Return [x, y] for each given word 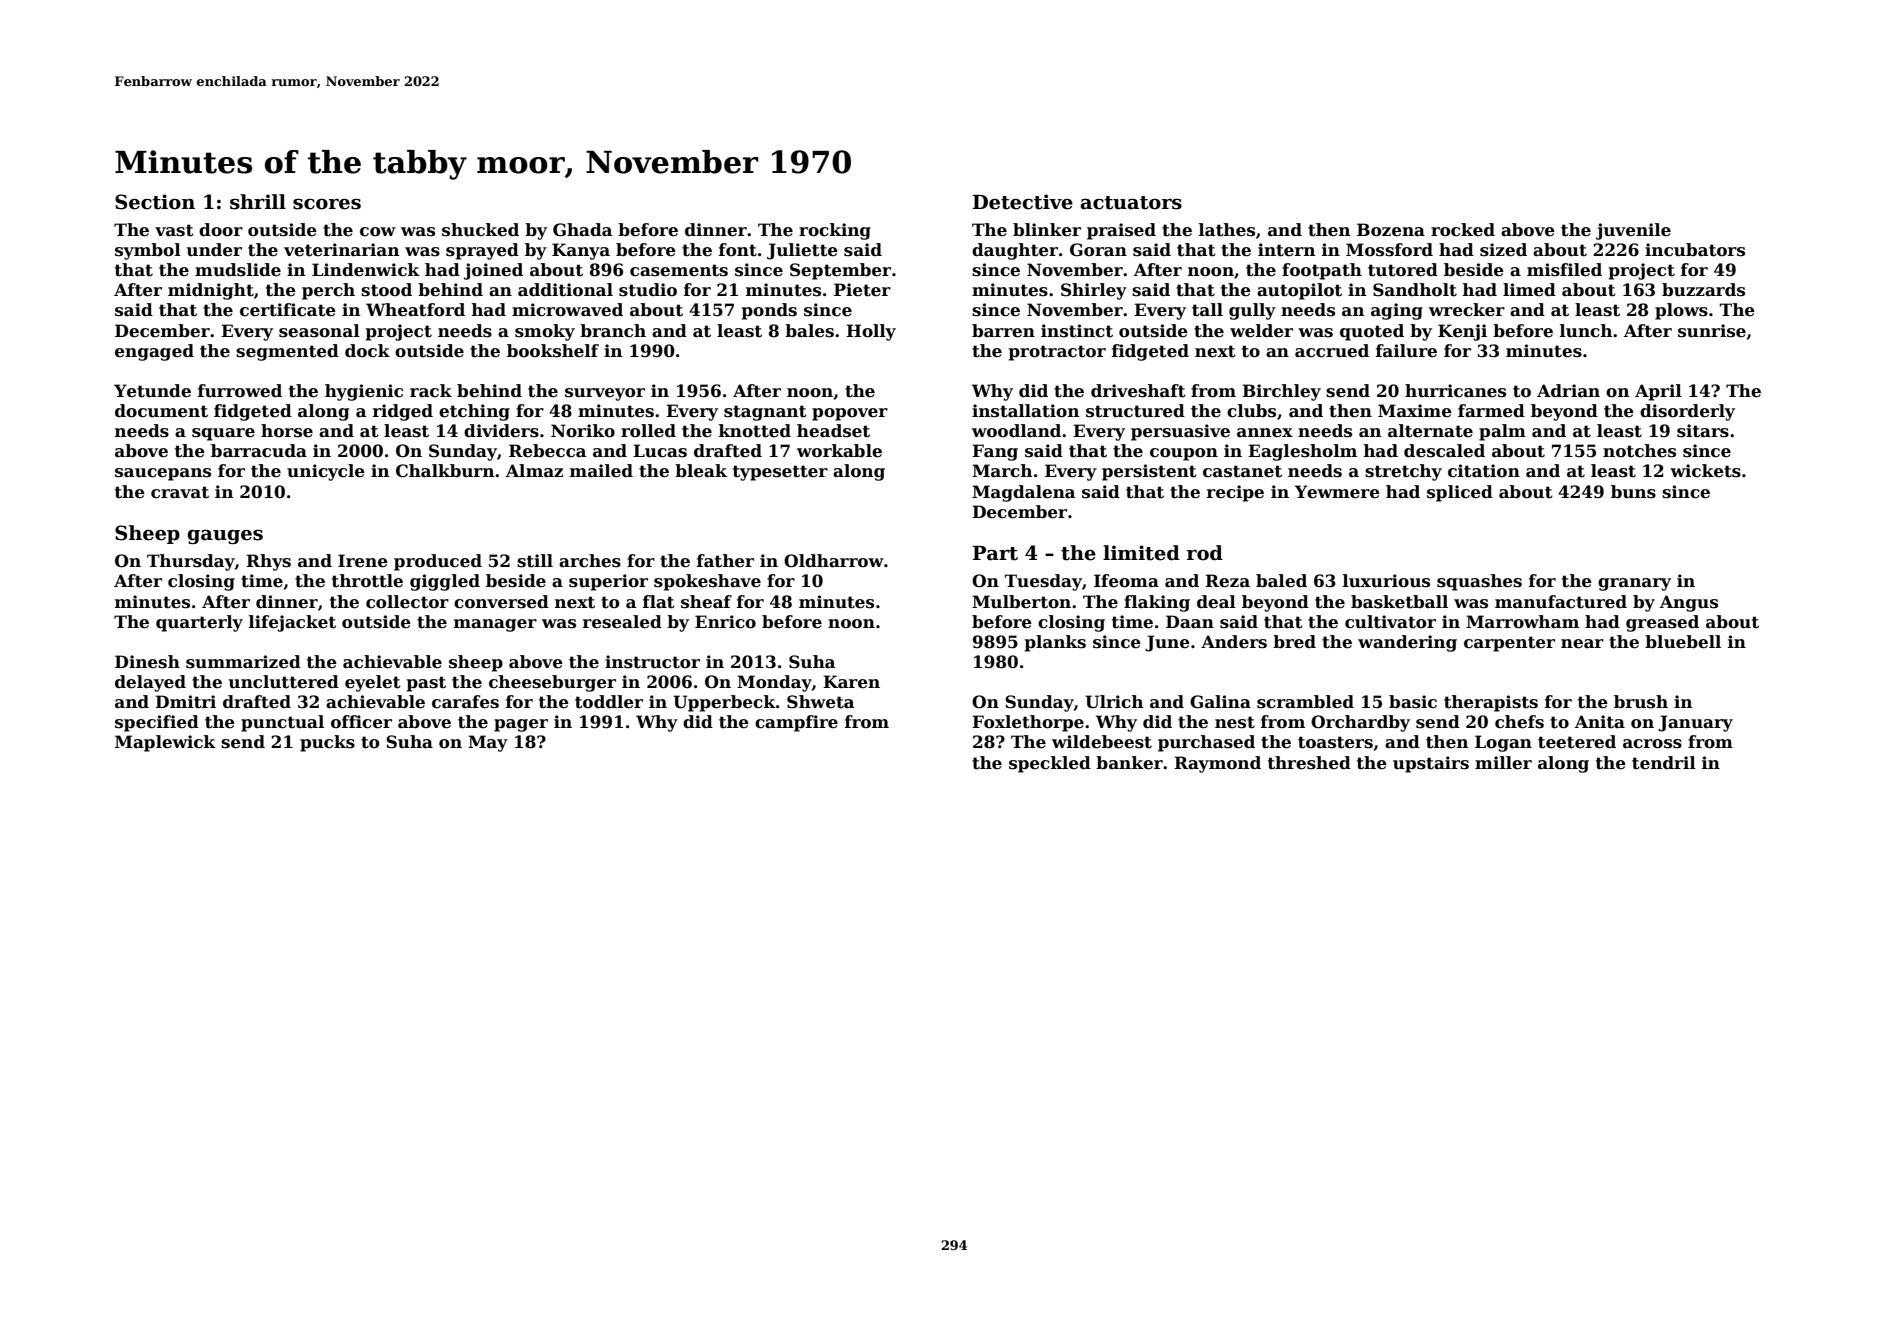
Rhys [268, 562]
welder [1261, 331]
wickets [1705, 471]
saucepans [163, 474]
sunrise [1712, 331]
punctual [282, 723]
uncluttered [284, 682]
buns [1633, 492]
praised [1121, 231]
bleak [701, 471]
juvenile [1633, 231]
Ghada [583, 230]
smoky [545, 332]
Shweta [821, 702]
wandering [1407, 643]
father [725, 561]
